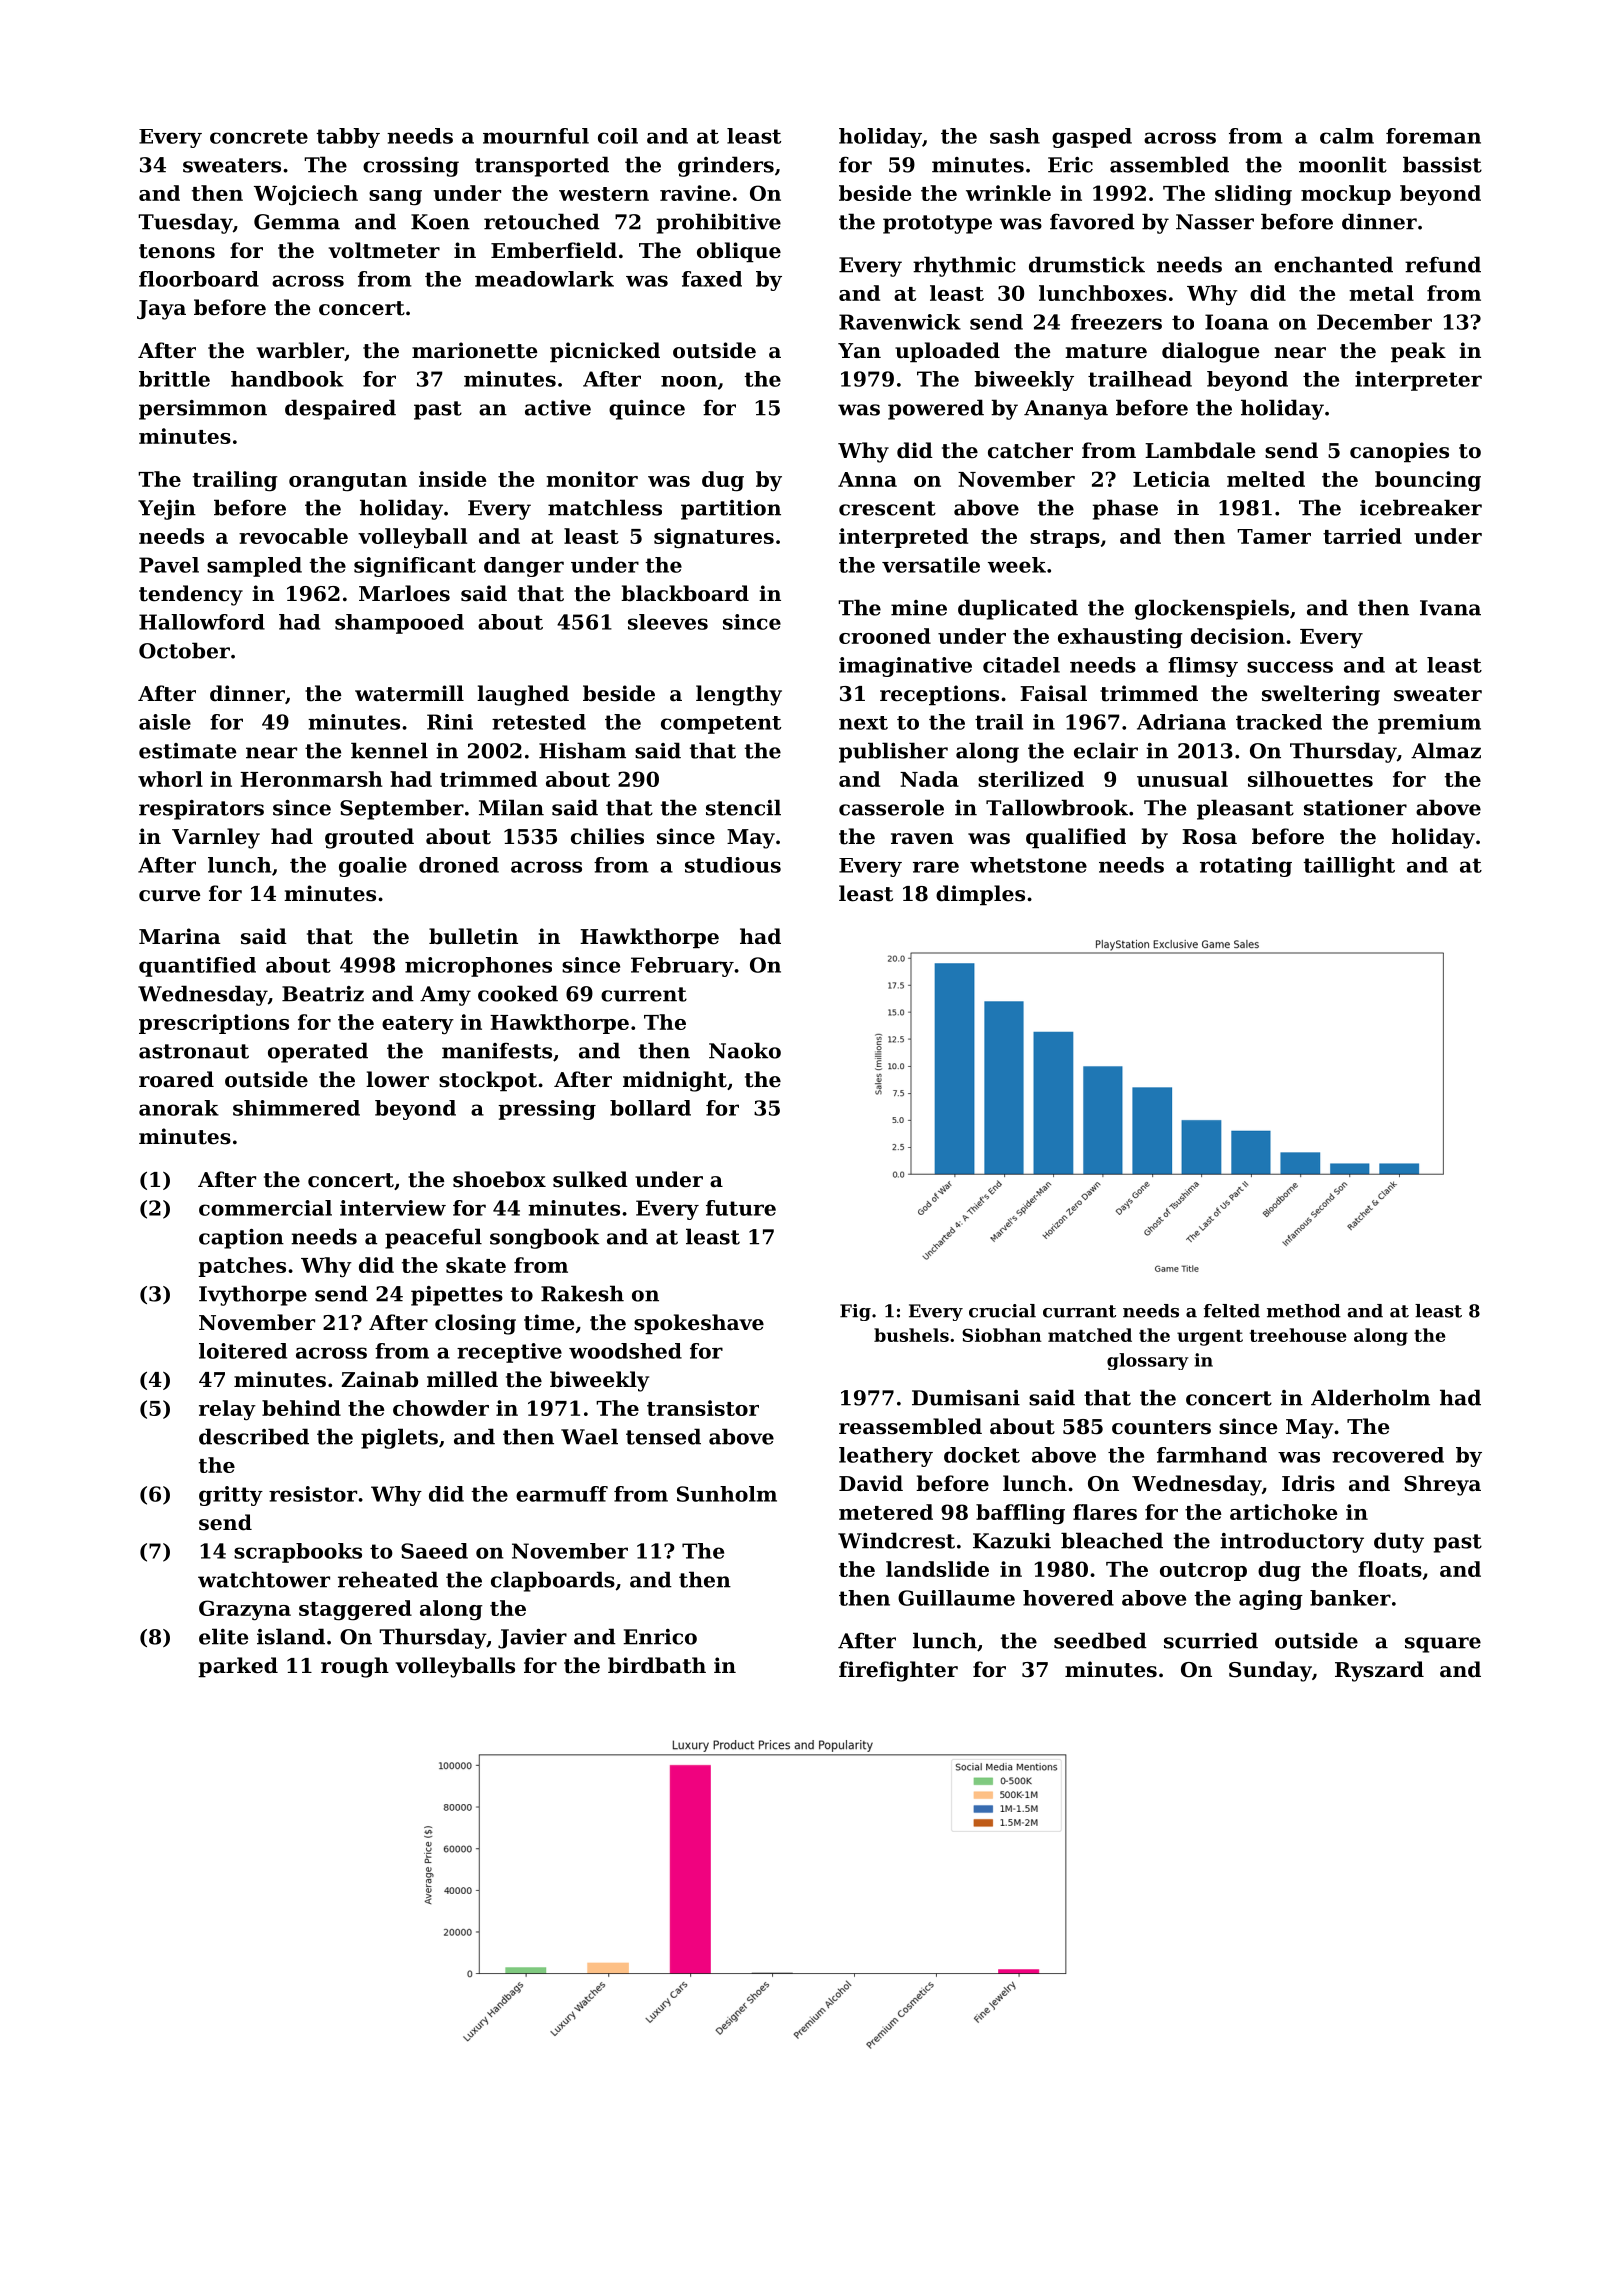 The height and width of the screenshot is (2292, 1620). I want to click on relay, so click(227, 1410).
